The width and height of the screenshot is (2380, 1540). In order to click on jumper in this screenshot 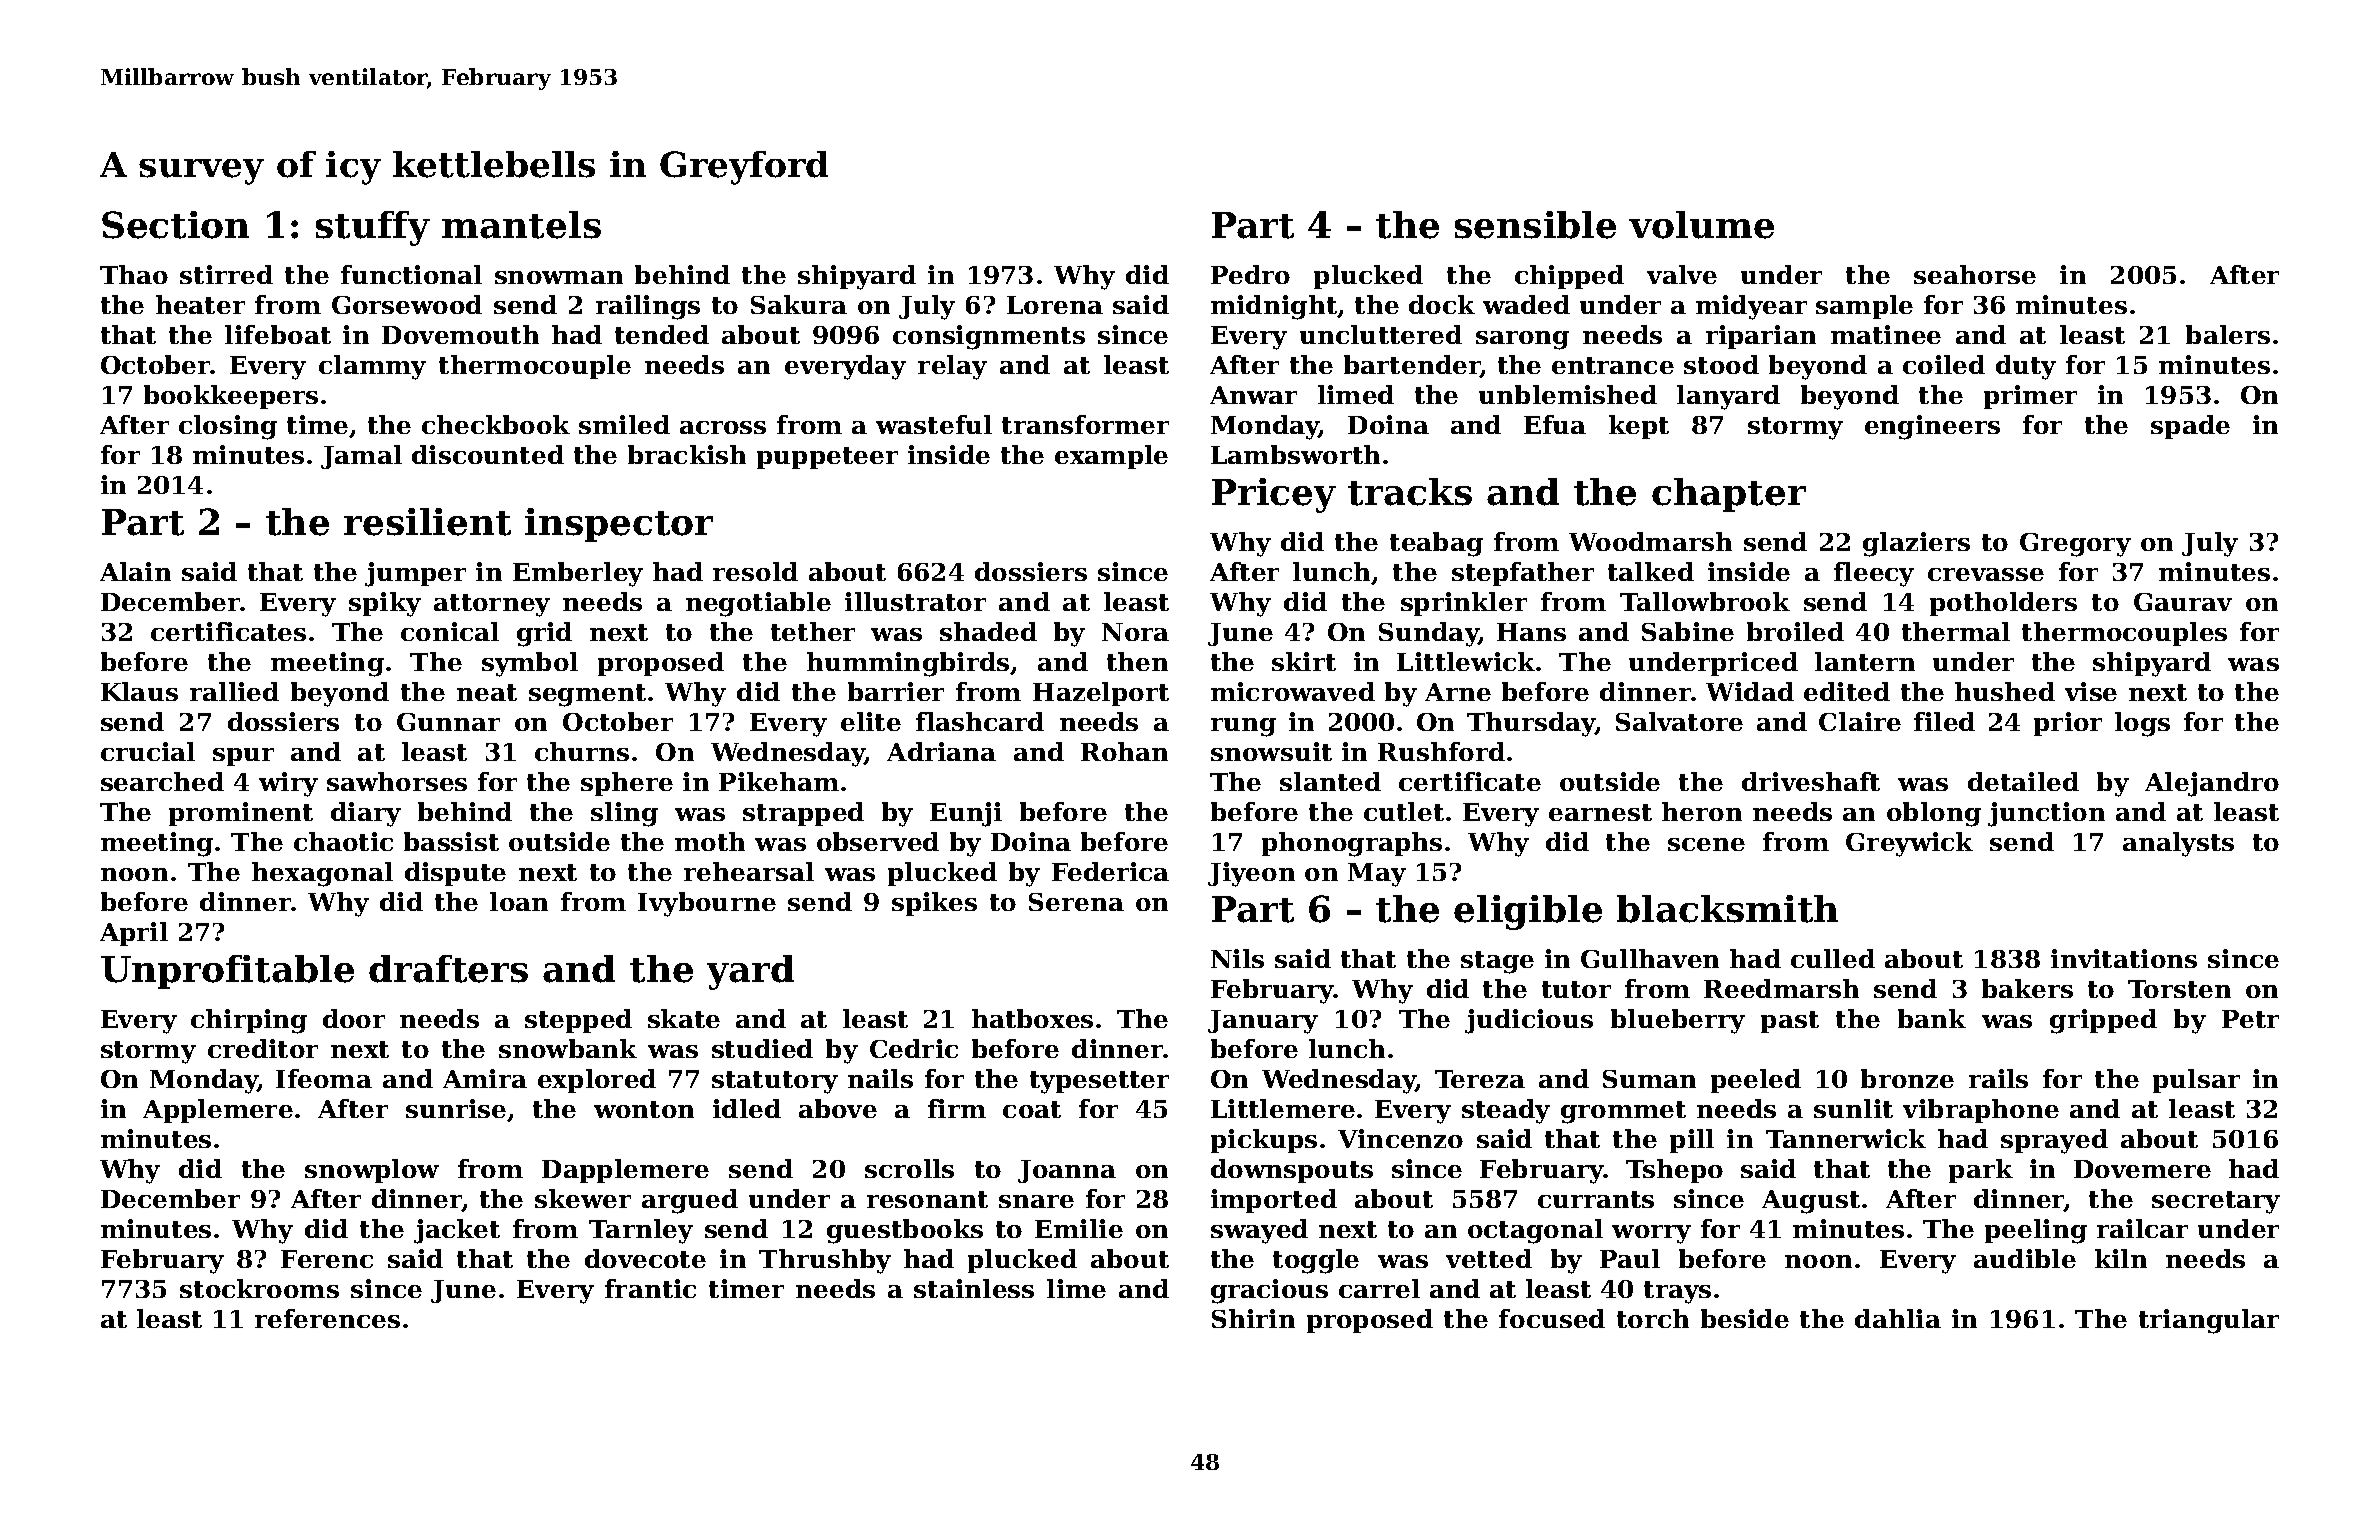, I will do `click(415, 574)`.
